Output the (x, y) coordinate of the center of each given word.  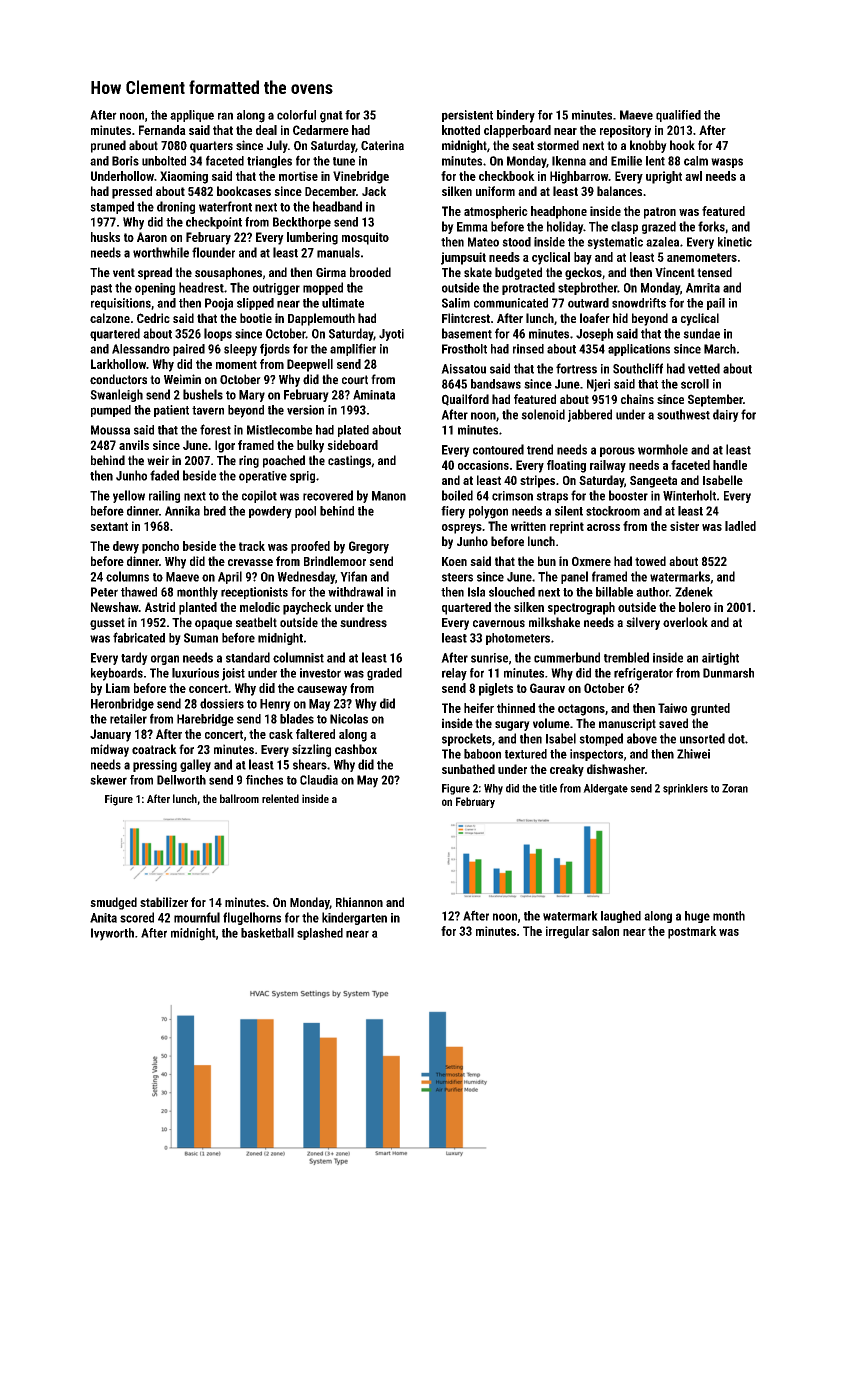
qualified (678, 116)
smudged (113, 903)
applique (192, 116)
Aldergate (605, 789)
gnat (331, 117)
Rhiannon (359, 902)
